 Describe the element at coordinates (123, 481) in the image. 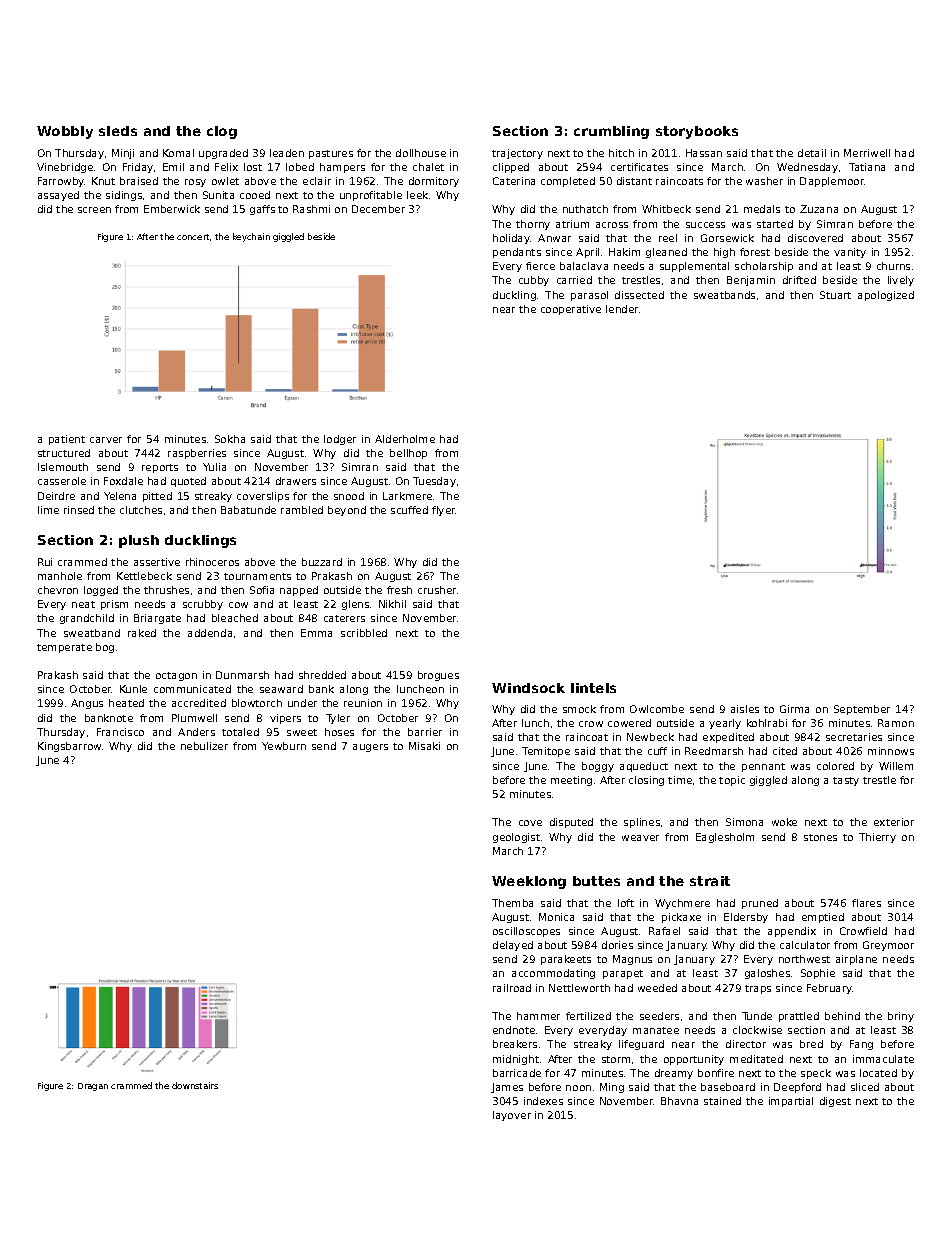

I see `Foxdale` at that location.
